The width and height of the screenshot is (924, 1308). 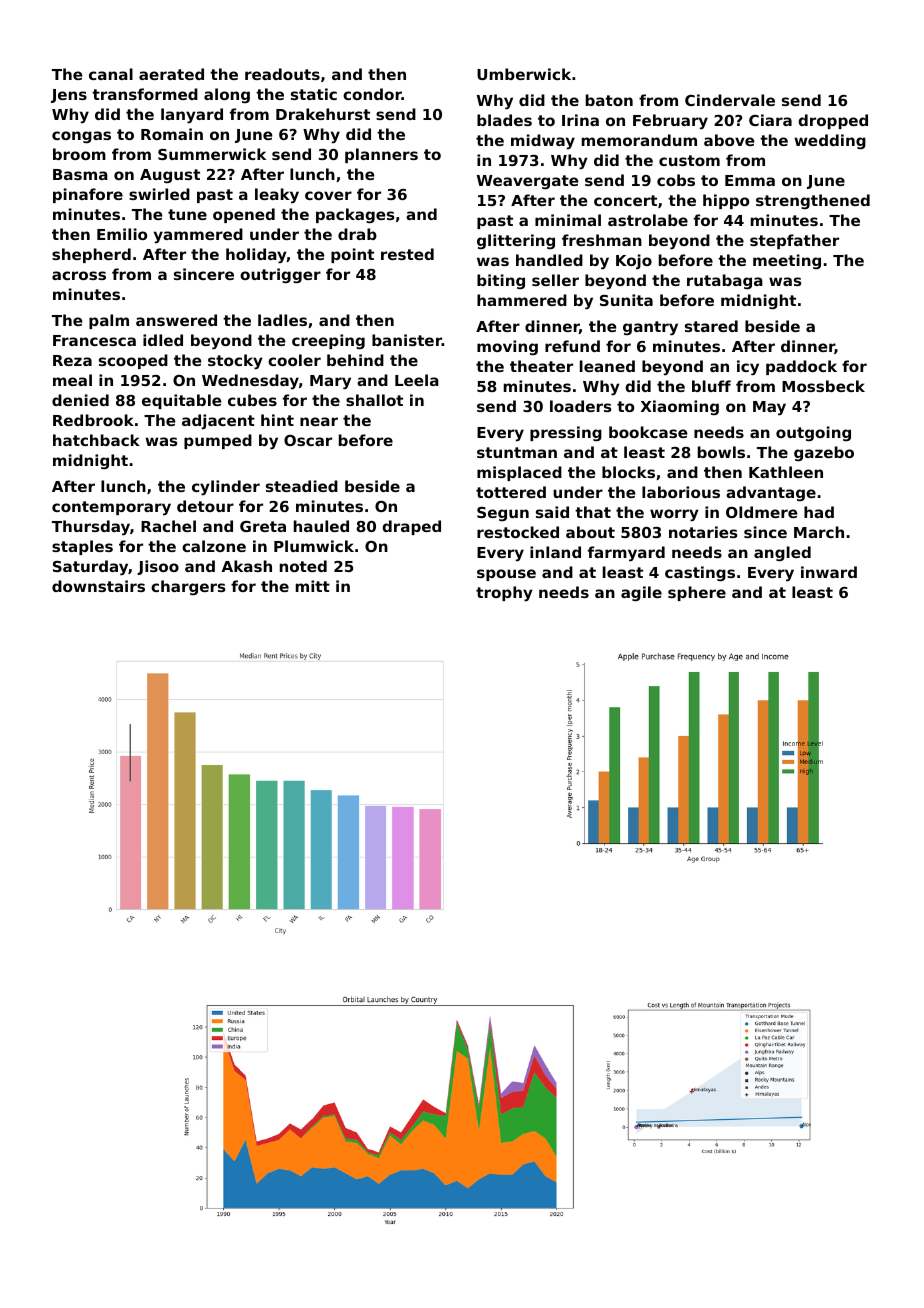 What do you see at coordinates (787, 261) in the screenshot?
I see `meeting` at bounding box center [787, 261].
